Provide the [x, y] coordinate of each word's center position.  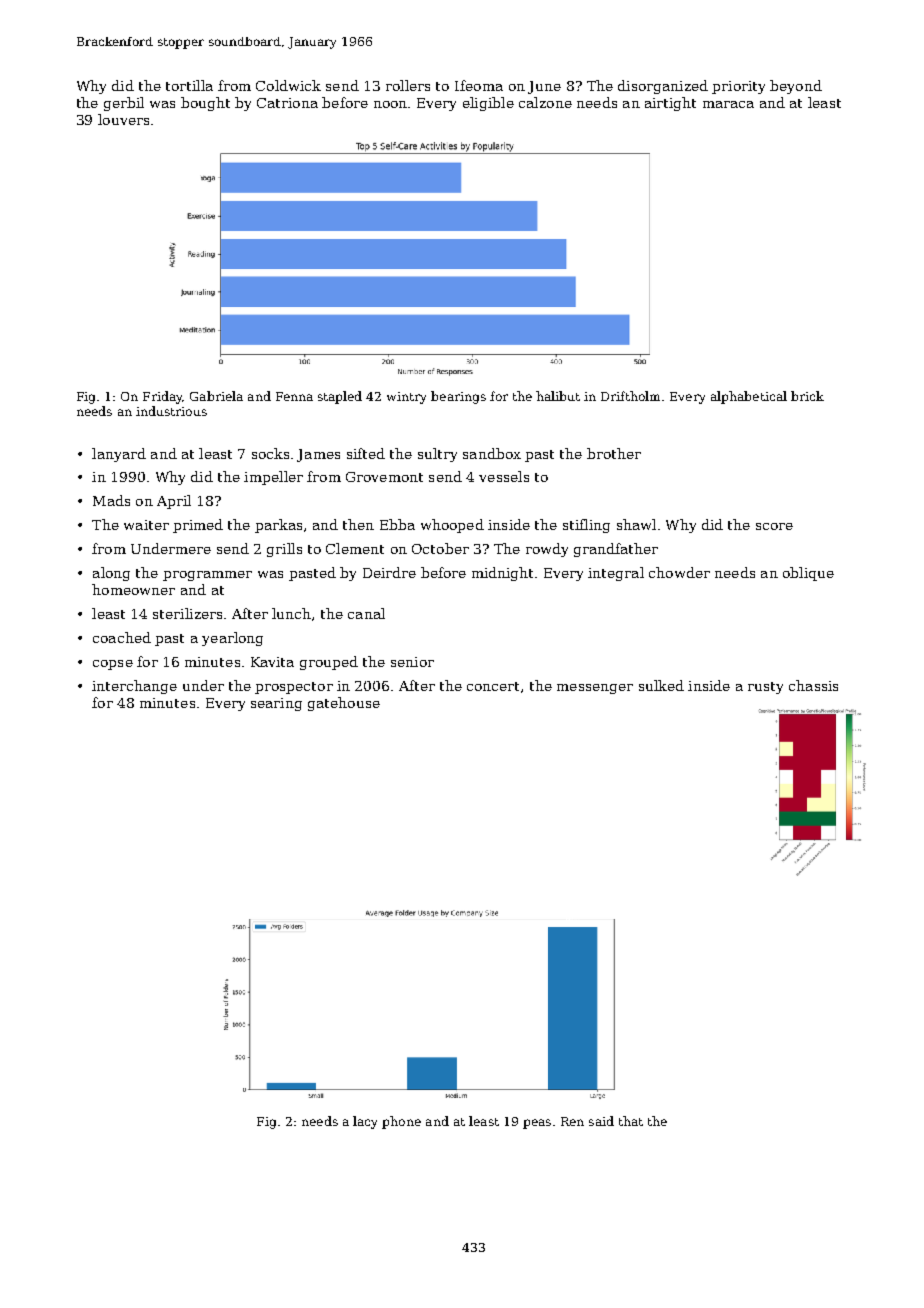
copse [113, 665]
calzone [545, 102]
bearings [458, 397]
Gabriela [216, 396]
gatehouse [344, 704]
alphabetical [749, 397]
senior [412, 662]
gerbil [124, 104]
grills [284, 550]
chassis [813, 685]
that [631, 1121]
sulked [661, 685]
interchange [134, 687]
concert [493, 686]
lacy [365, 1122]
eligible [488, 104]
